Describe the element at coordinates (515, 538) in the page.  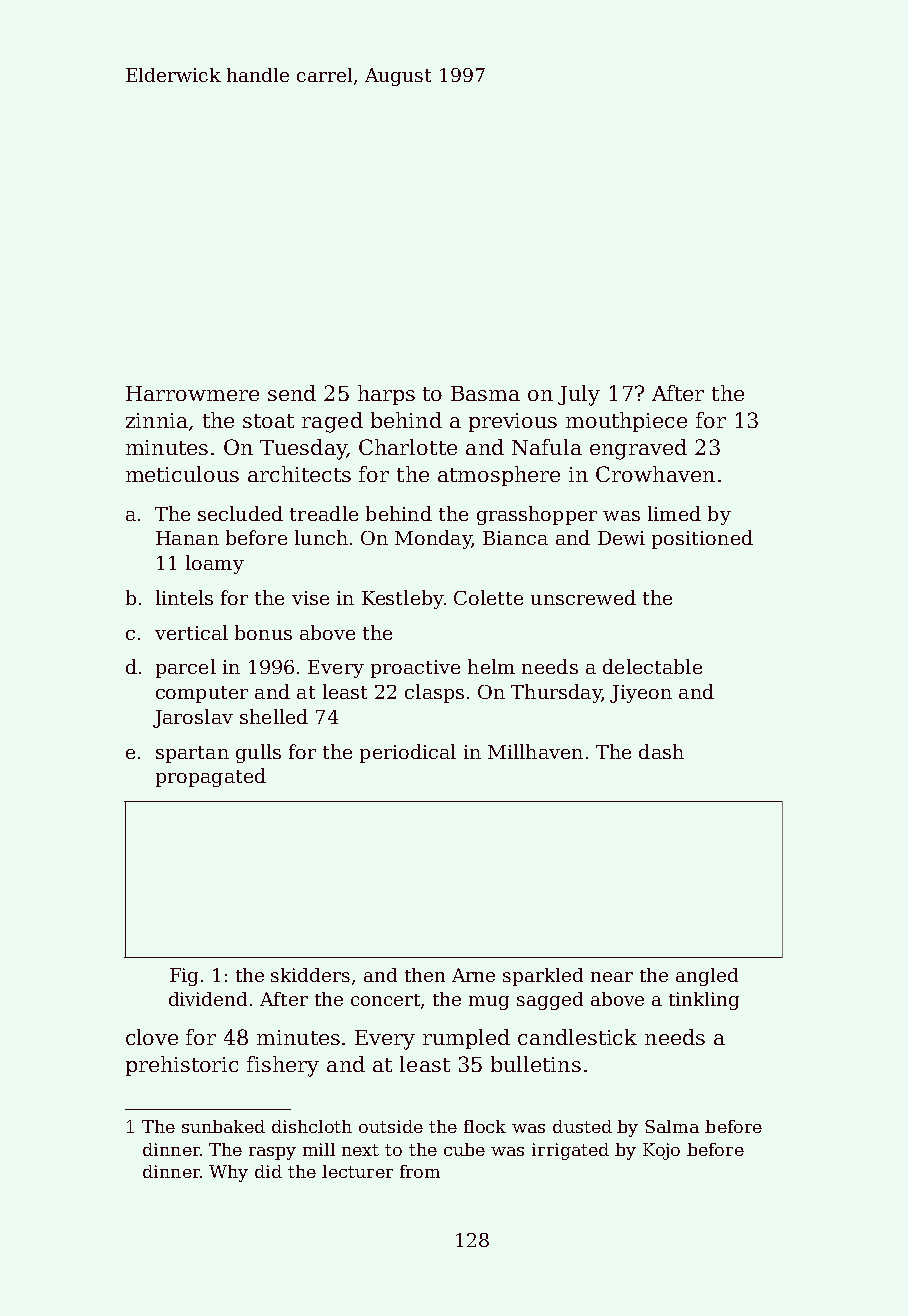
I see `Bianca` at that location.
